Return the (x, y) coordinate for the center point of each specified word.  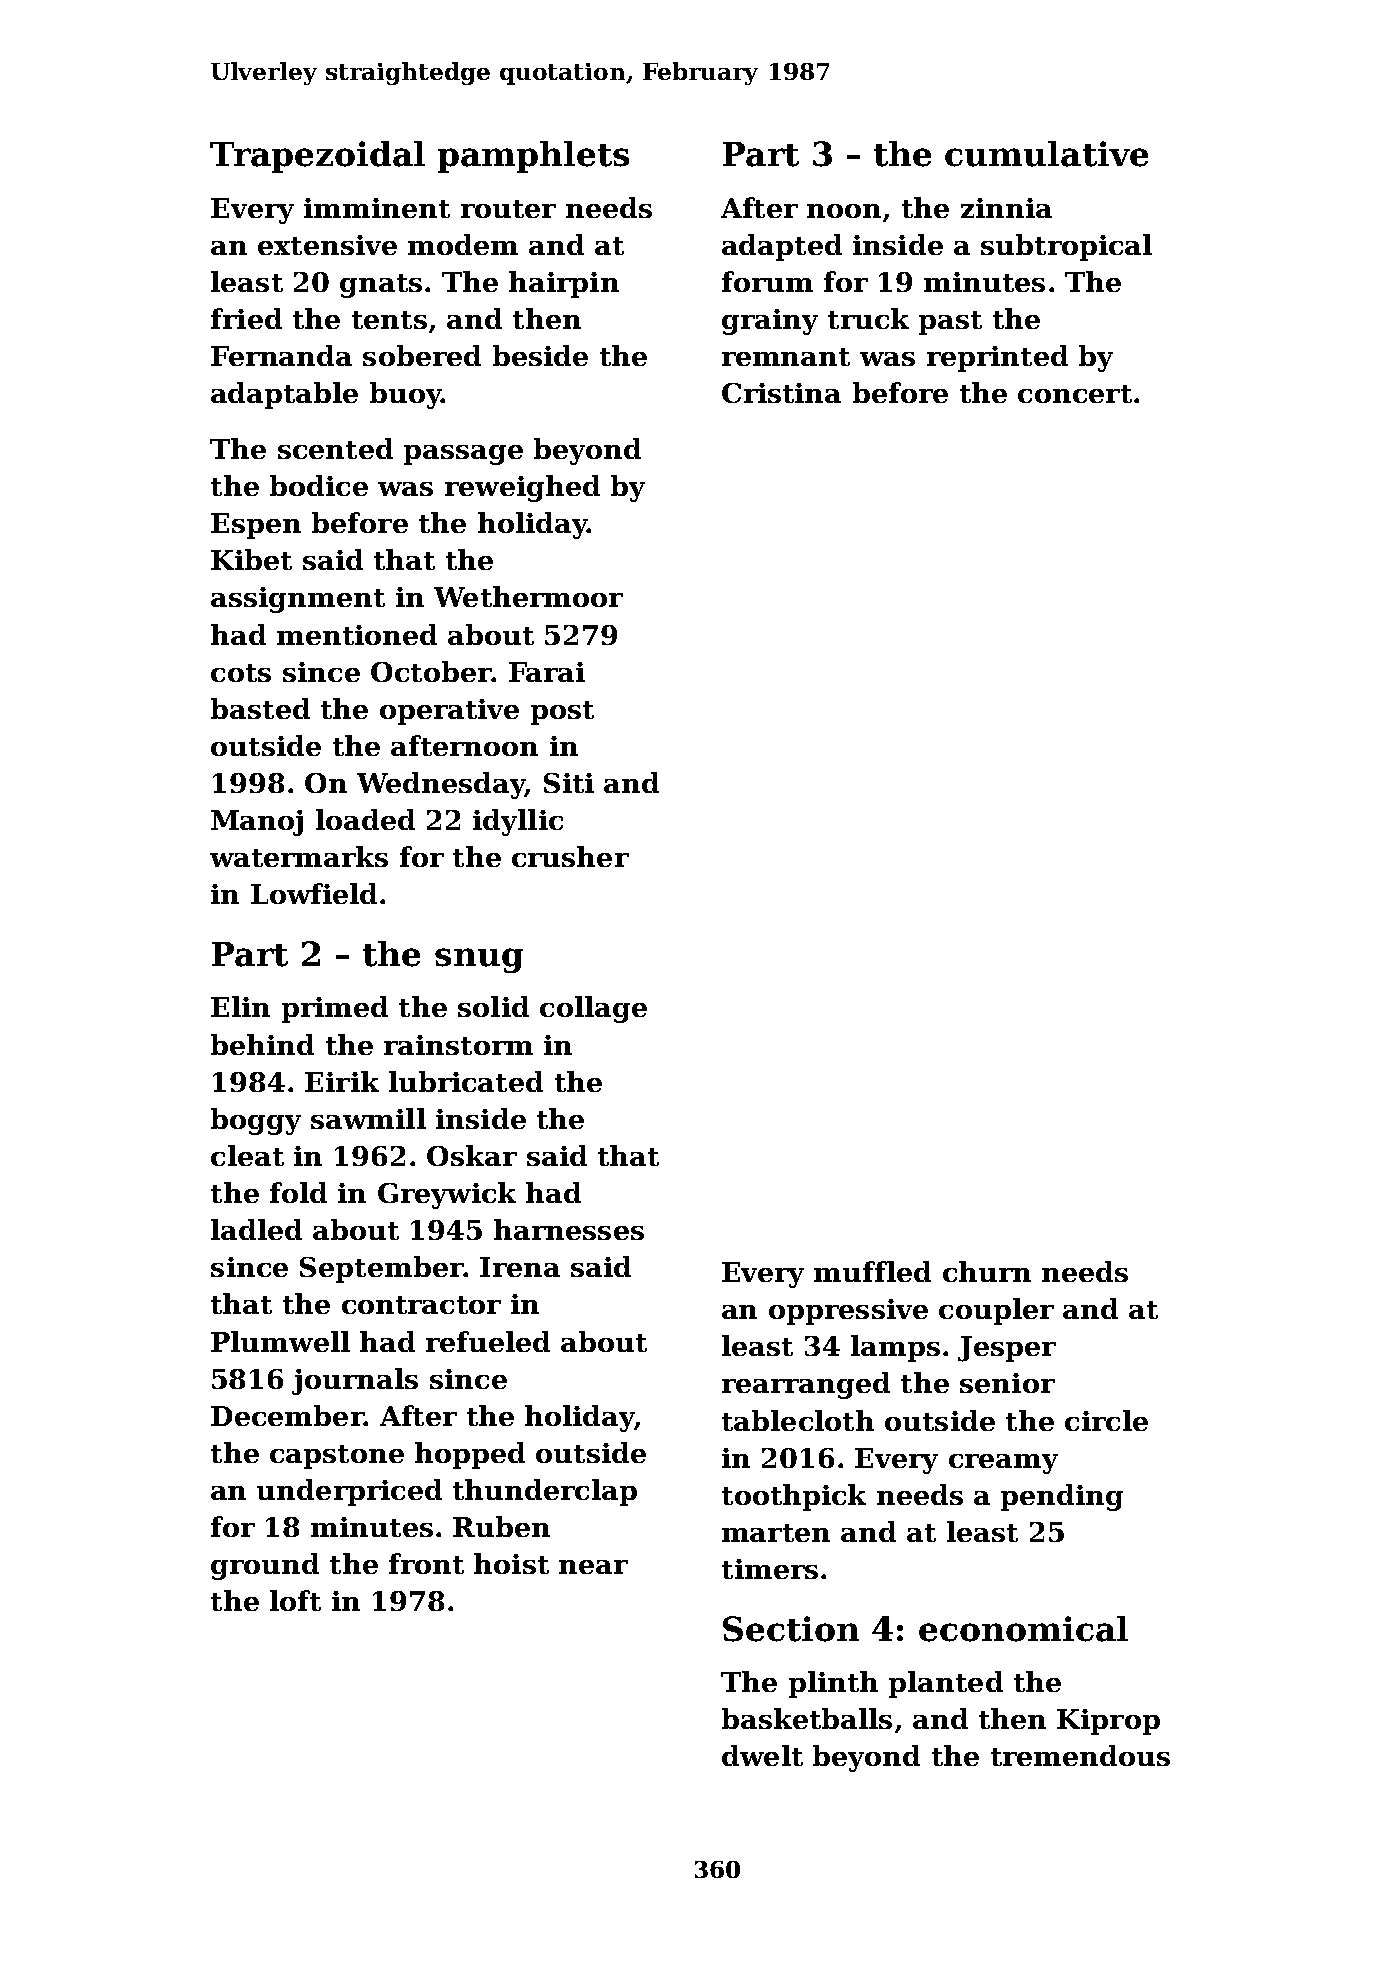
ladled (256, 1229)
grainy (770, 322)
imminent (377, 208)
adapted (782, 247)
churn (987, 1271)
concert (1075, 394)
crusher (570, 856)
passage (463, 455)
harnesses (569, 1229)
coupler (996, 1311)
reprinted (997, 358)
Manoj (257, 823)
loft (295, 1600)
